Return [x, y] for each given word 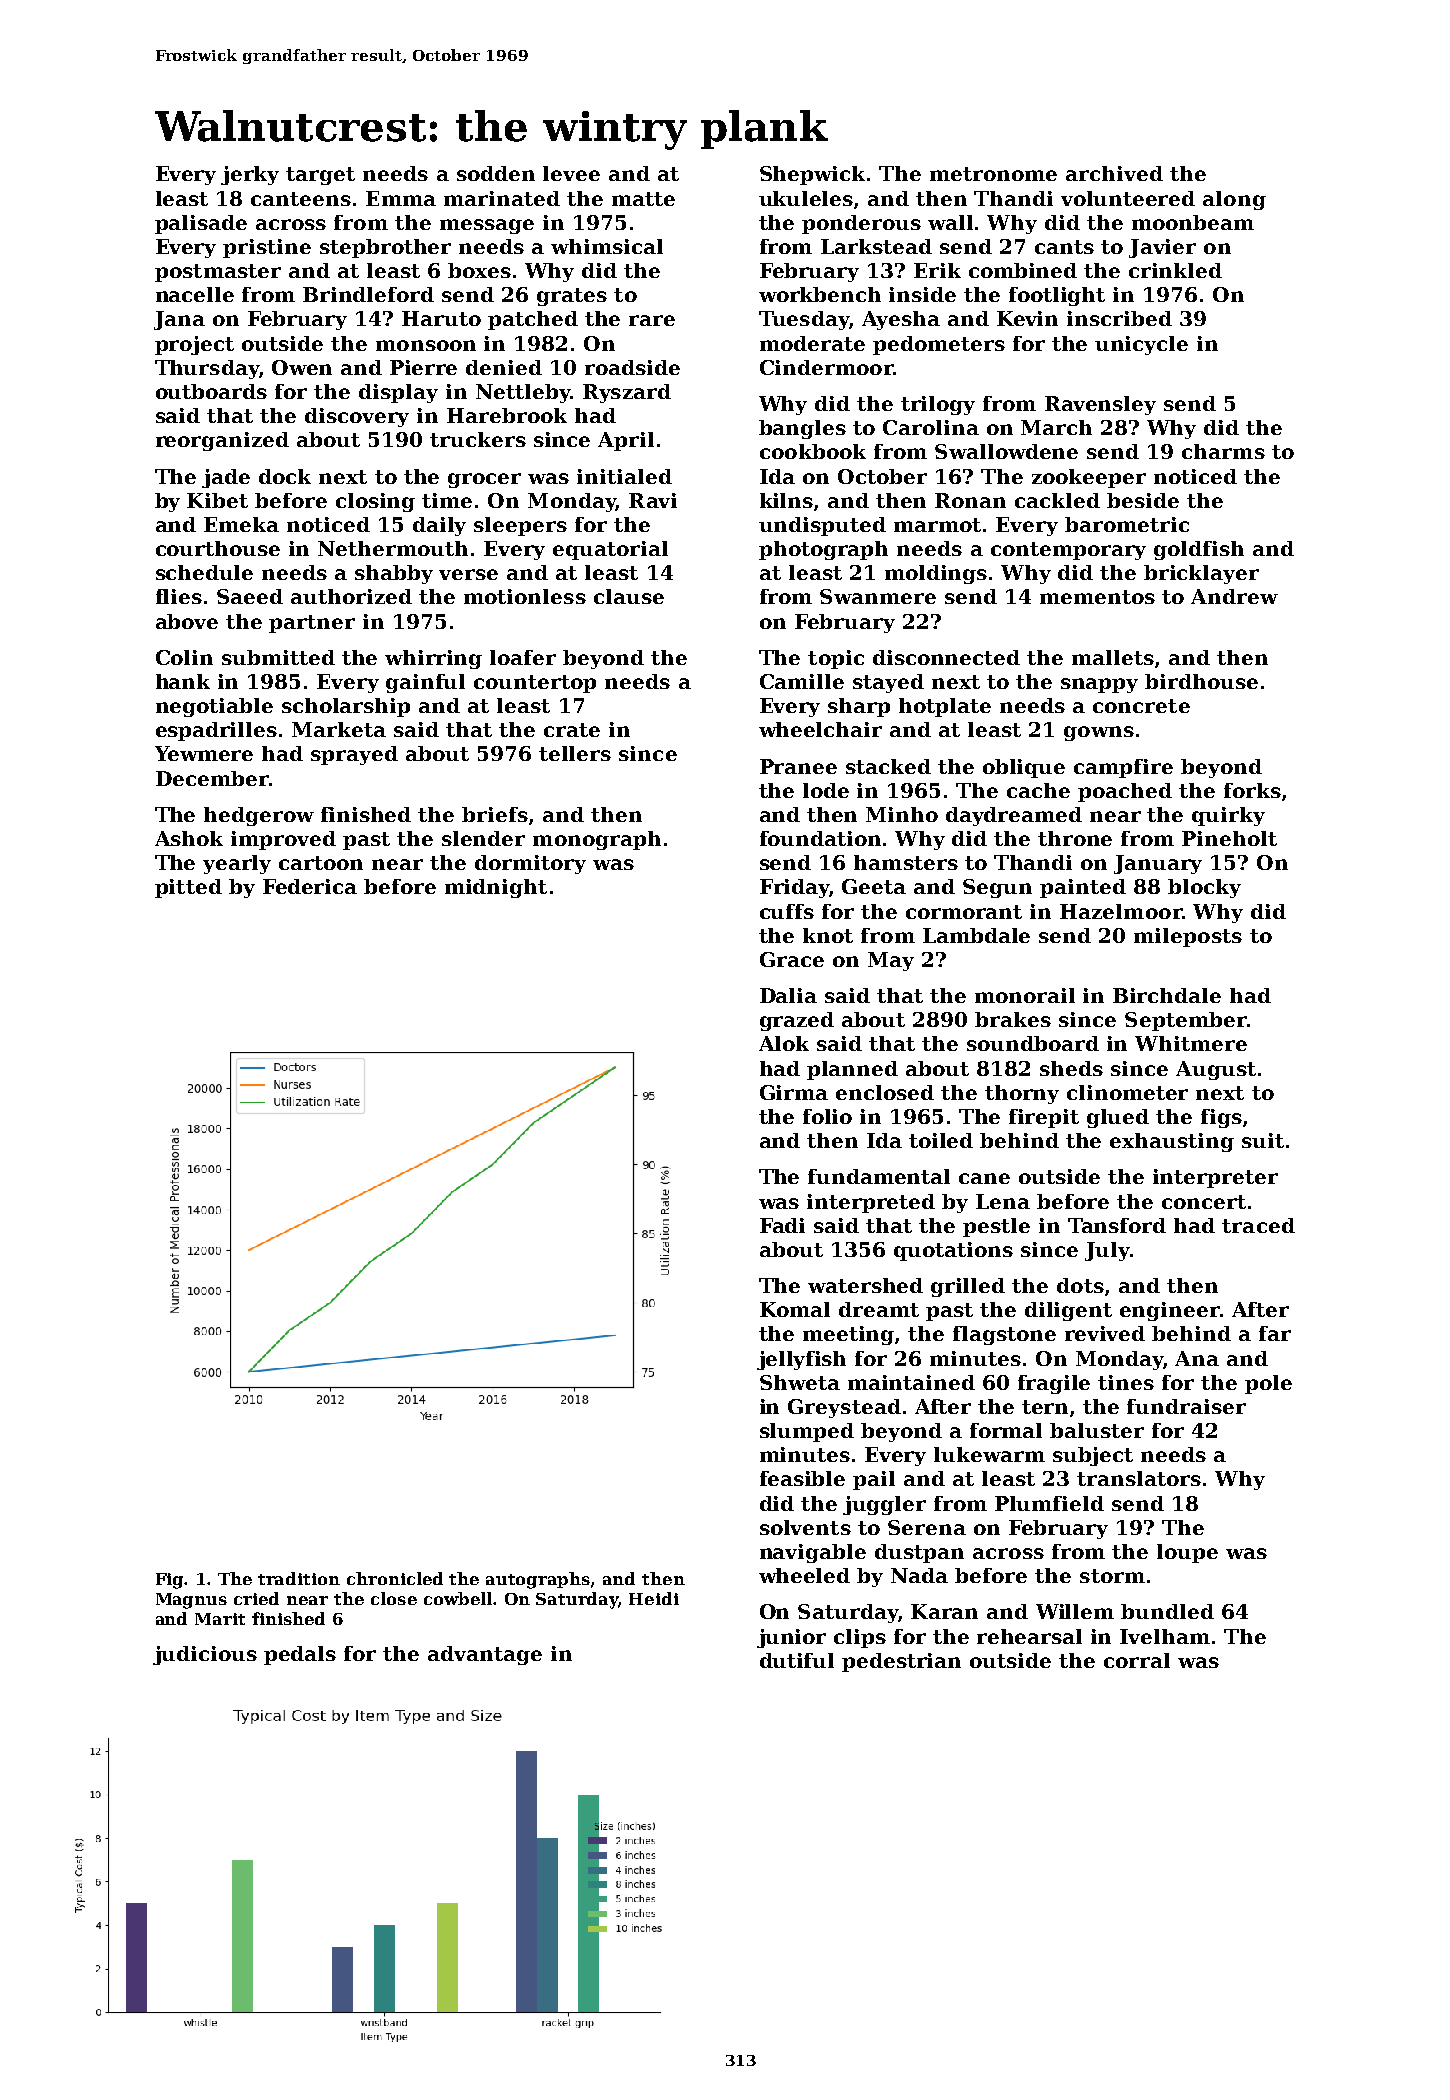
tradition [299, 1578]
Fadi [782, 1225]
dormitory [530, 864]
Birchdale [1167, 995]
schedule [204, 572]
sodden [496, 173]
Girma [794, 1092]
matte [643, 199]
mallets [1113, 657]
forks [1252, 790]
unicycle [1141, 345]
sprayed [354, 755]
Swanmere [878, 596]
